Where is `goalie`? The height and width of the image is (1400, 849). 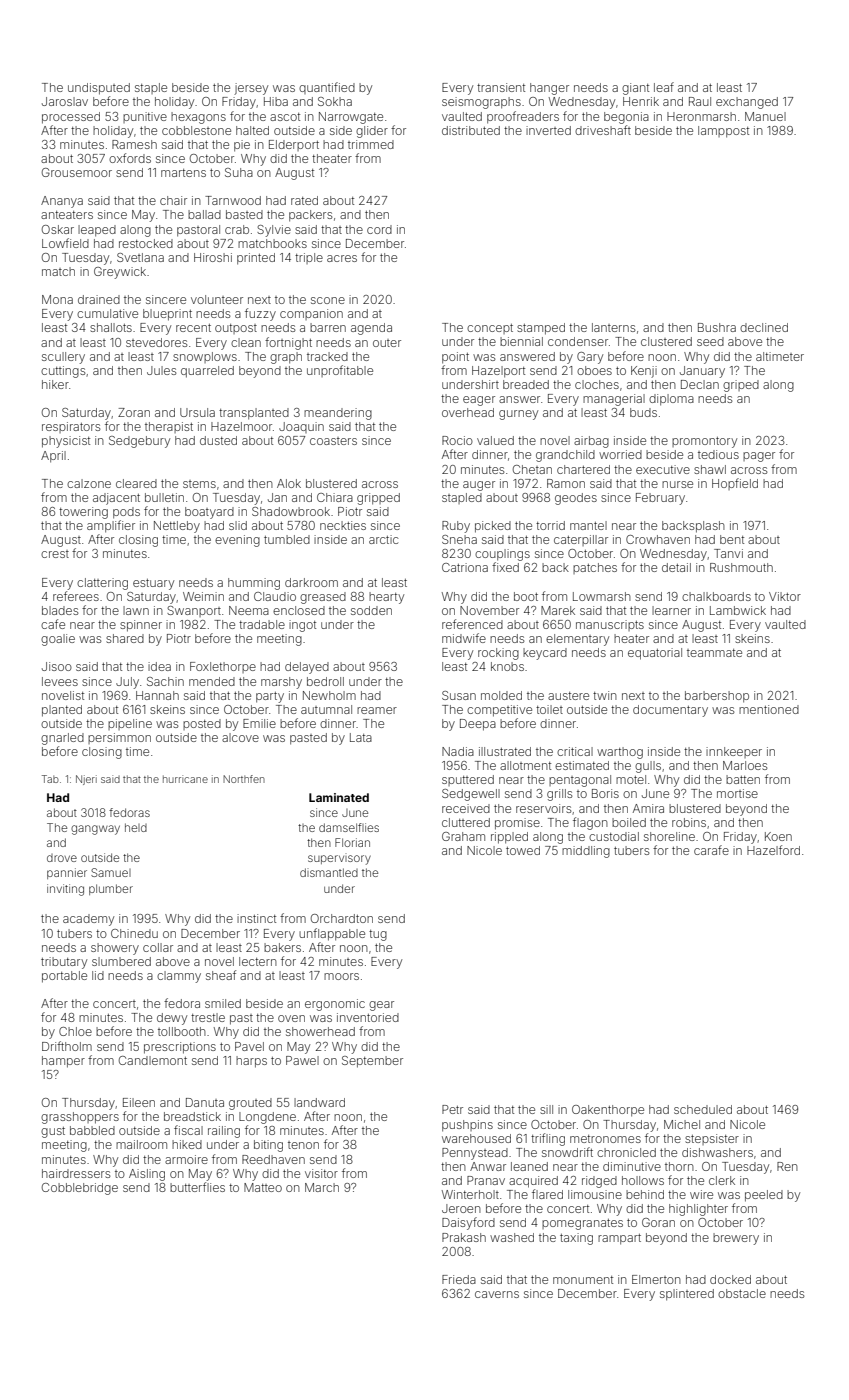
goalie is located at coordinates (58, 640).
